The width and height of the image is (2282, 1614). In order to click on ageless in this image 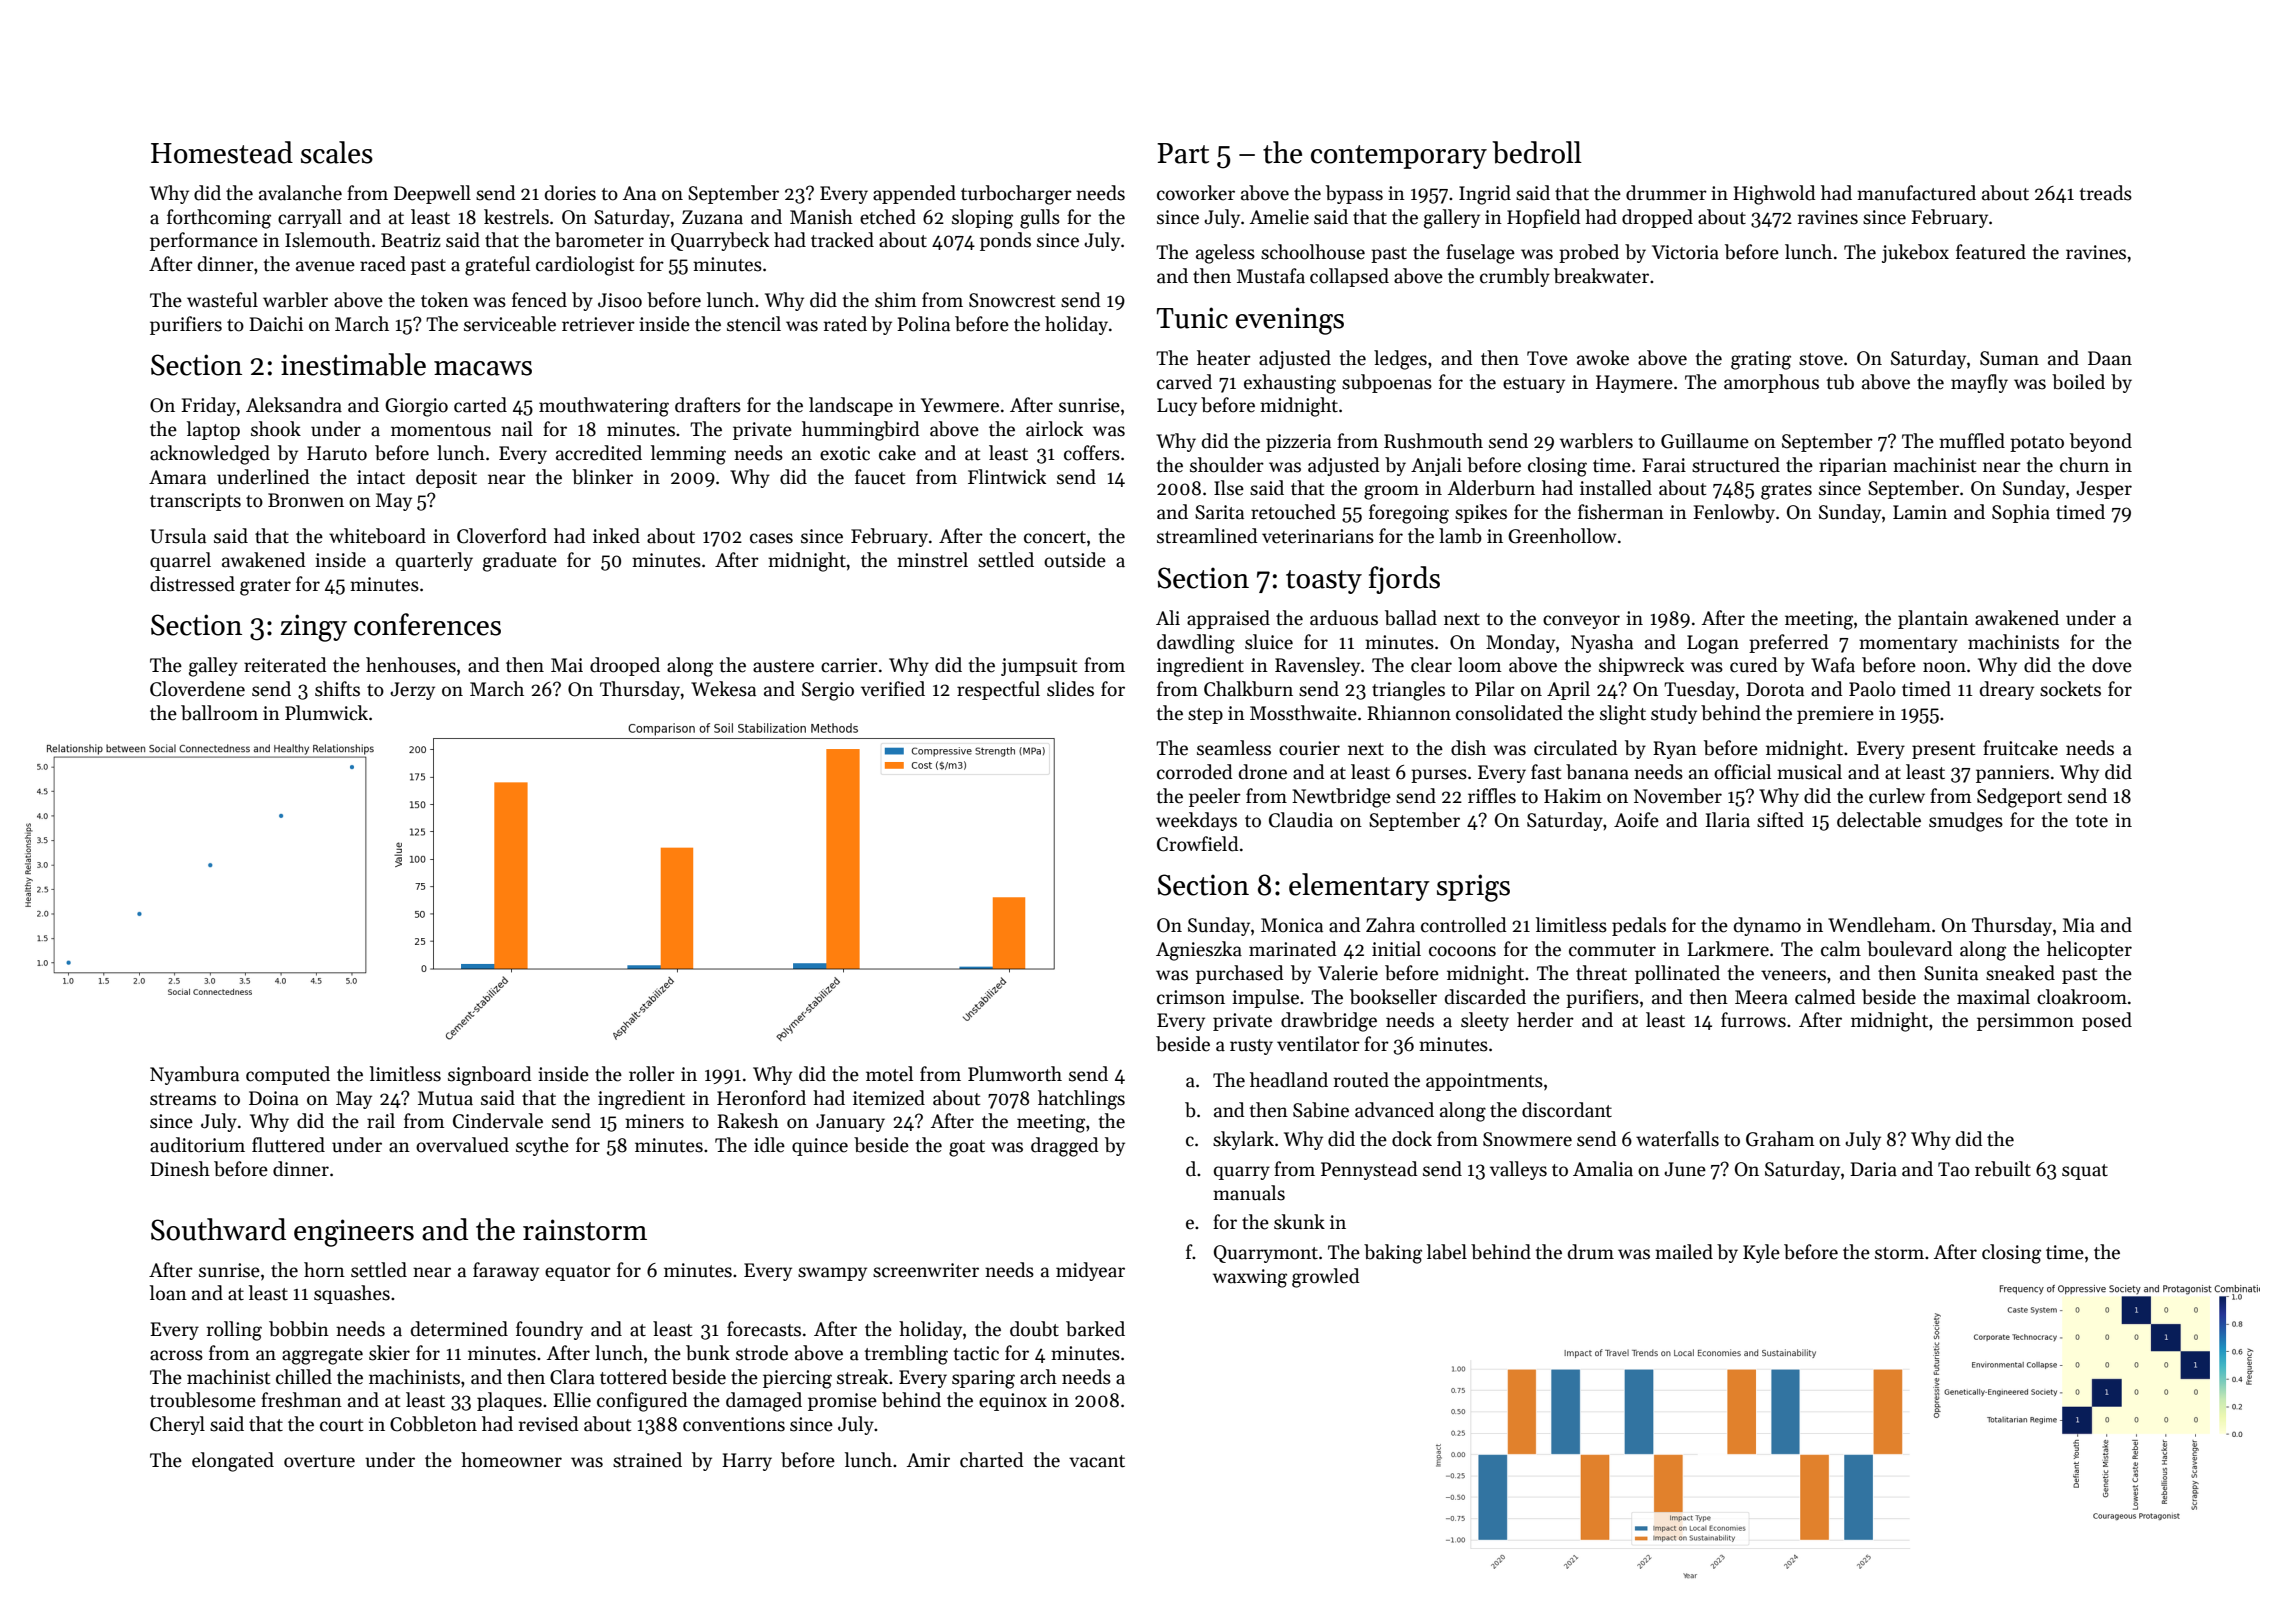, I will do `click(1225, 254)`.
